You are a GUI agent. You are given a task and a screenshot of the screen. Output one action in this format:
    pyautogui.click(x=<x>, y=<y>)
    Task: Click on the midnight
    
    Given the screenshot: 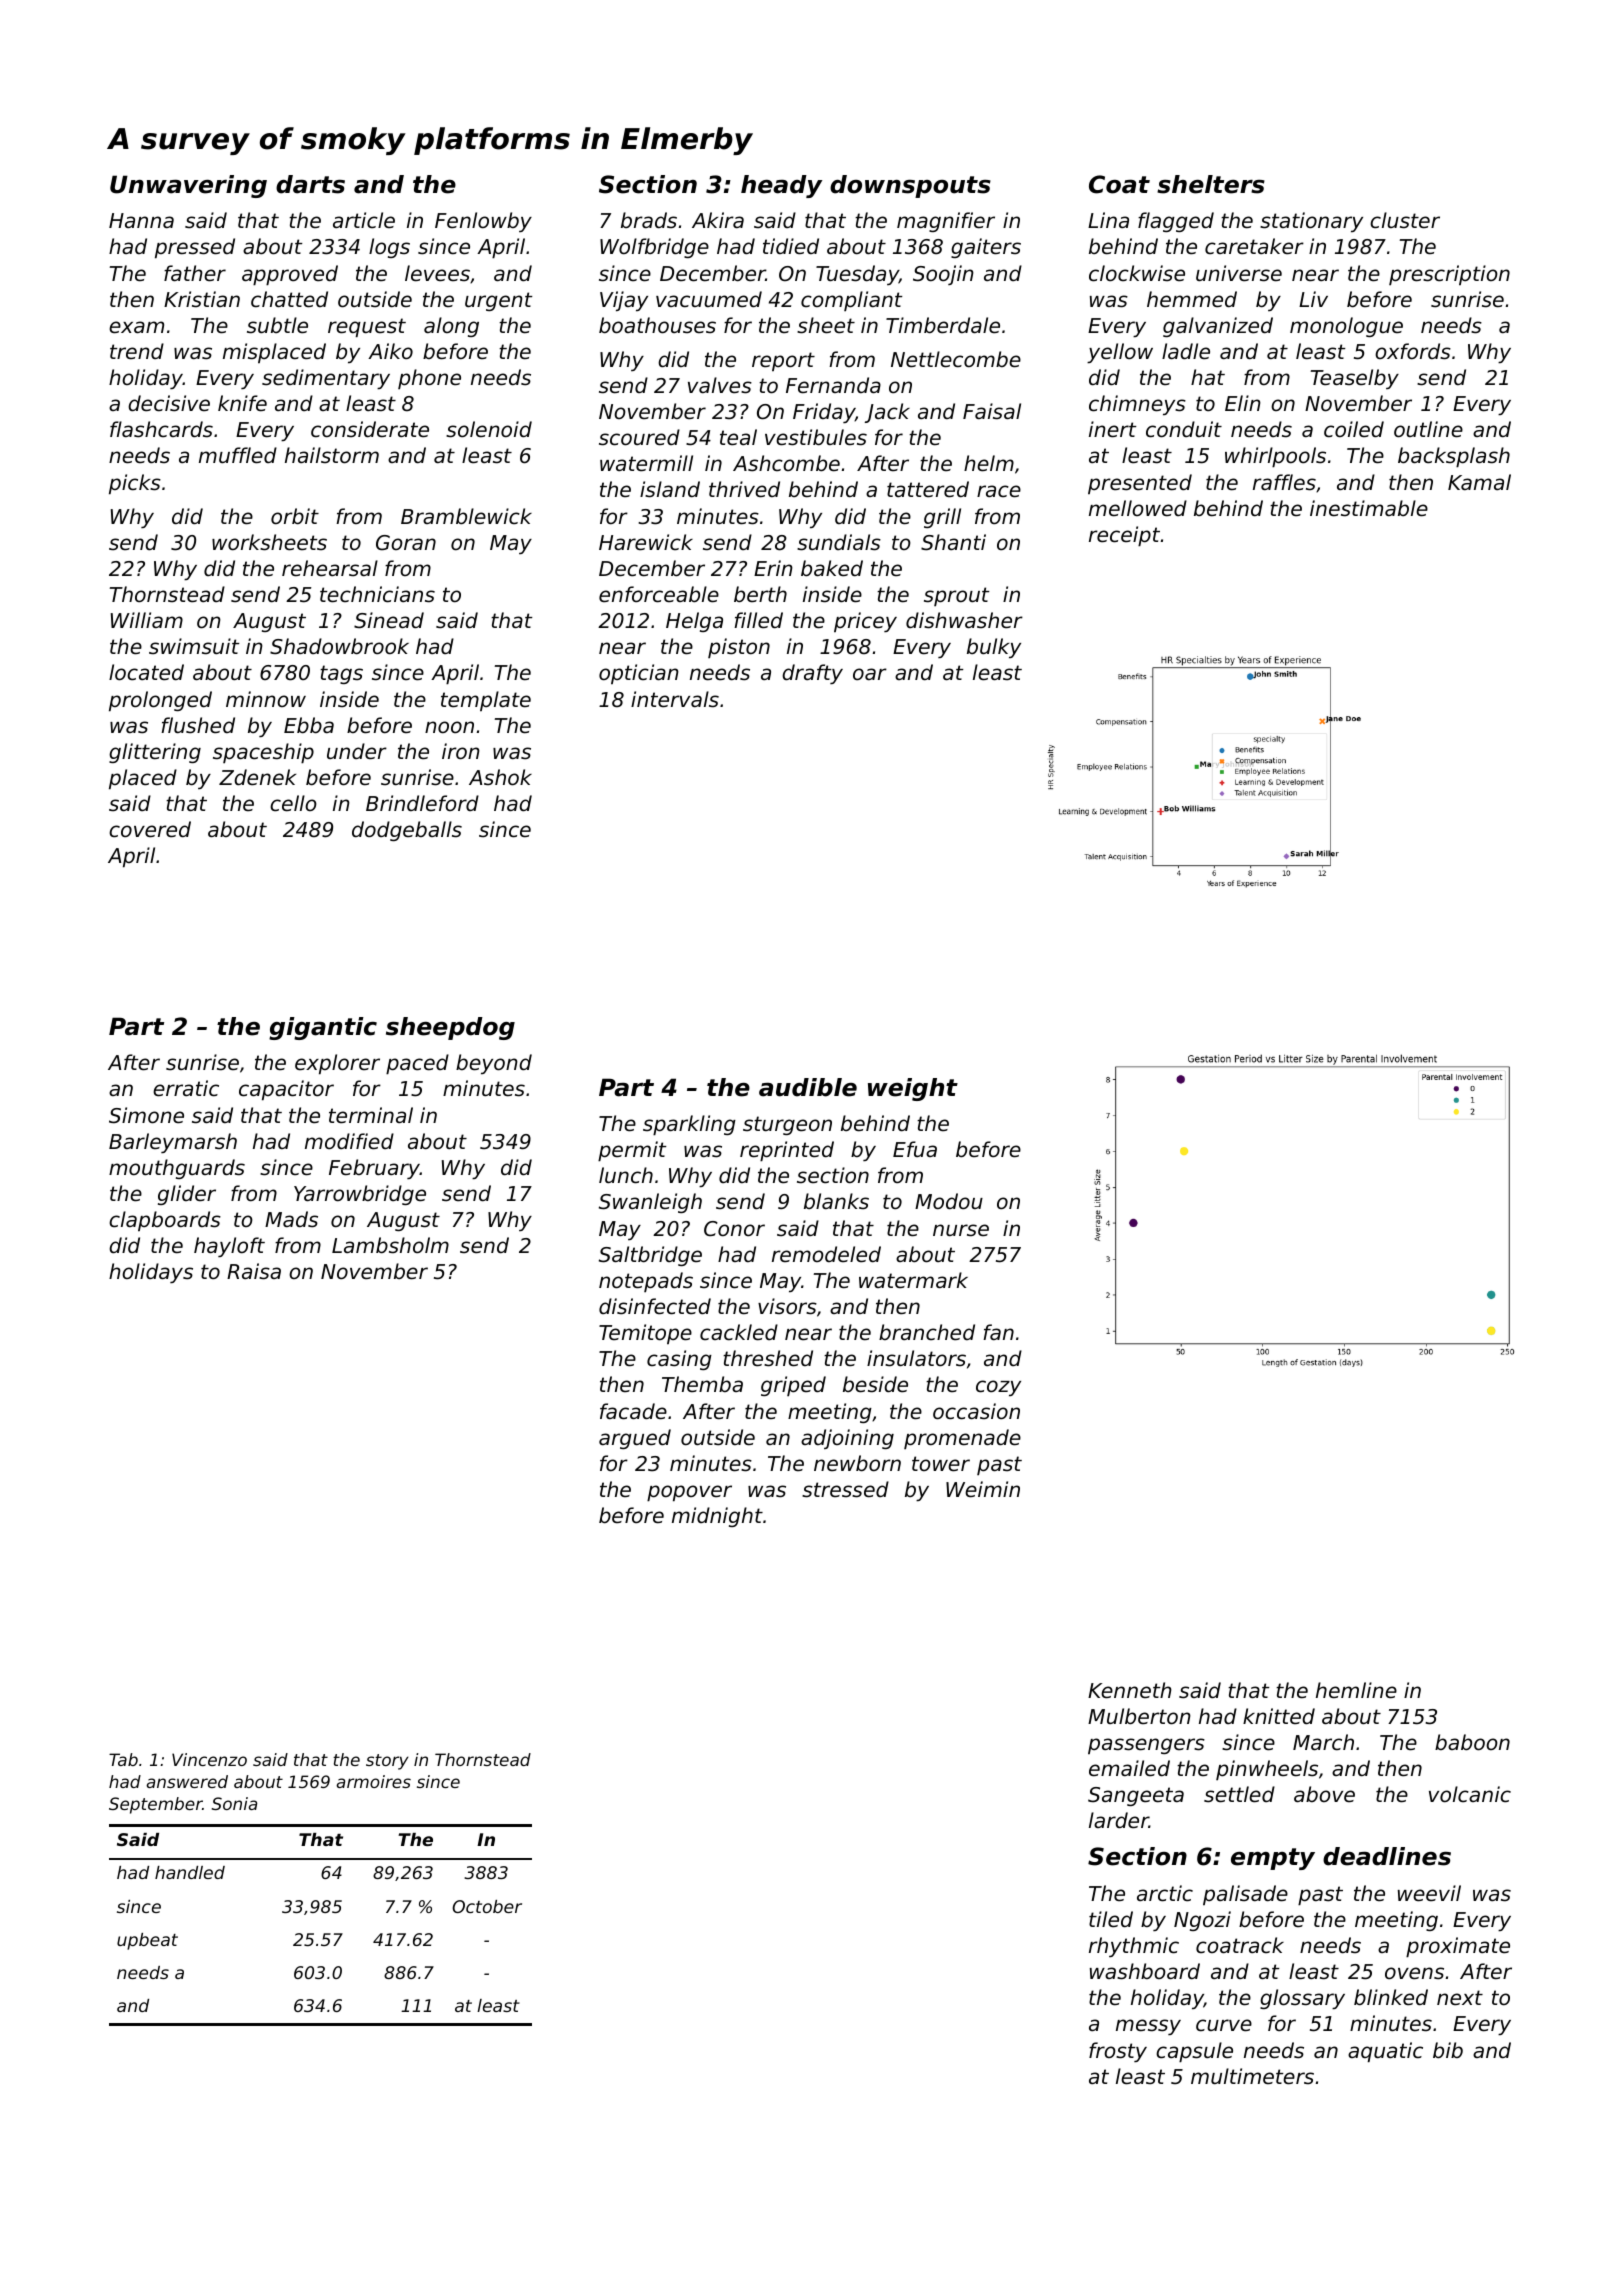 What is the action you would take?
    pyautogui.click(x=717, y=1517)
